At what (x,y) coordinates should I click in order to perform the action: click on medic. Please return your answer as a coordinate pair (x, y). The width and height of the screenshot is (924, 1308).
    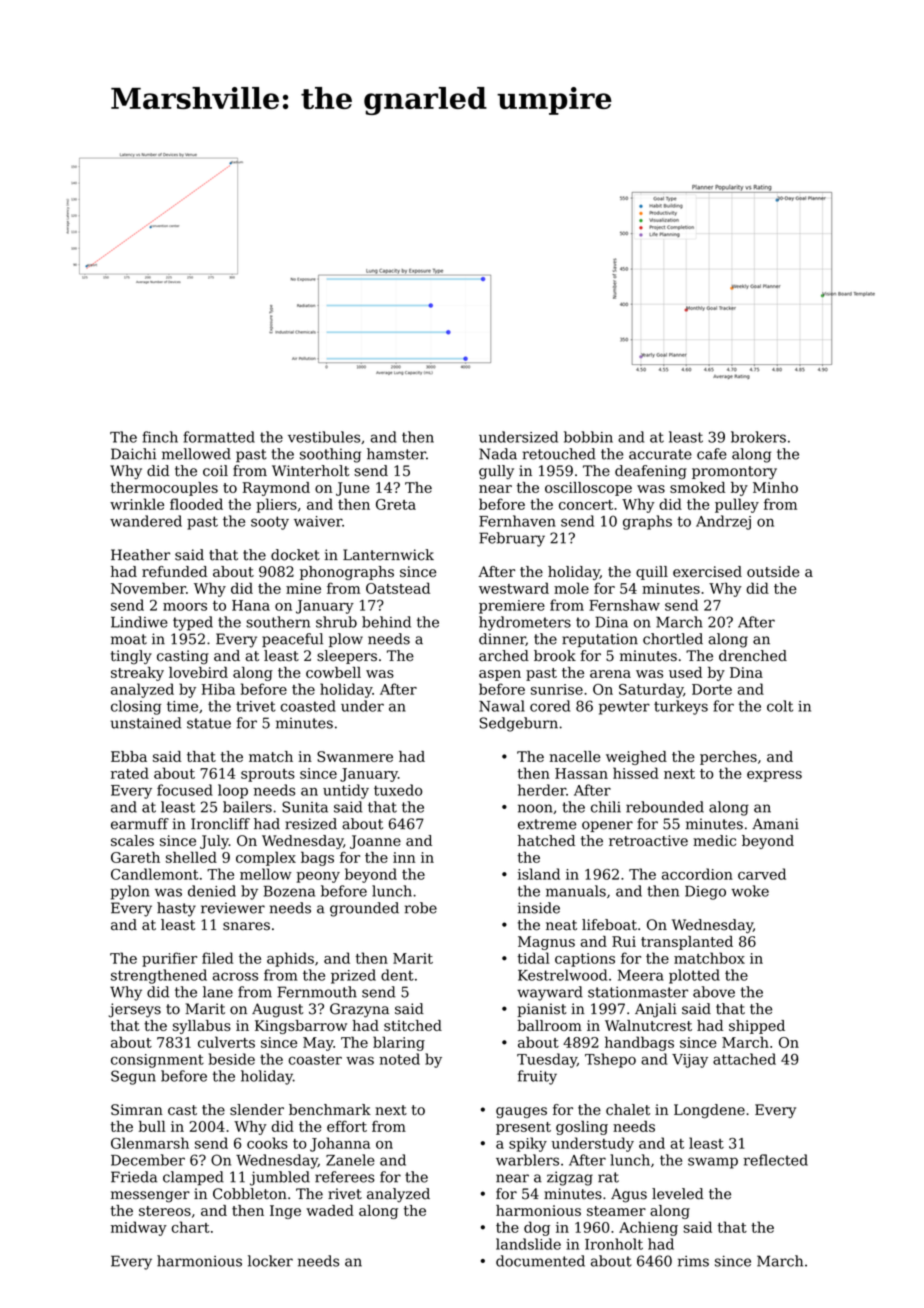
    Looking at the image, I should click on (714, 840).
